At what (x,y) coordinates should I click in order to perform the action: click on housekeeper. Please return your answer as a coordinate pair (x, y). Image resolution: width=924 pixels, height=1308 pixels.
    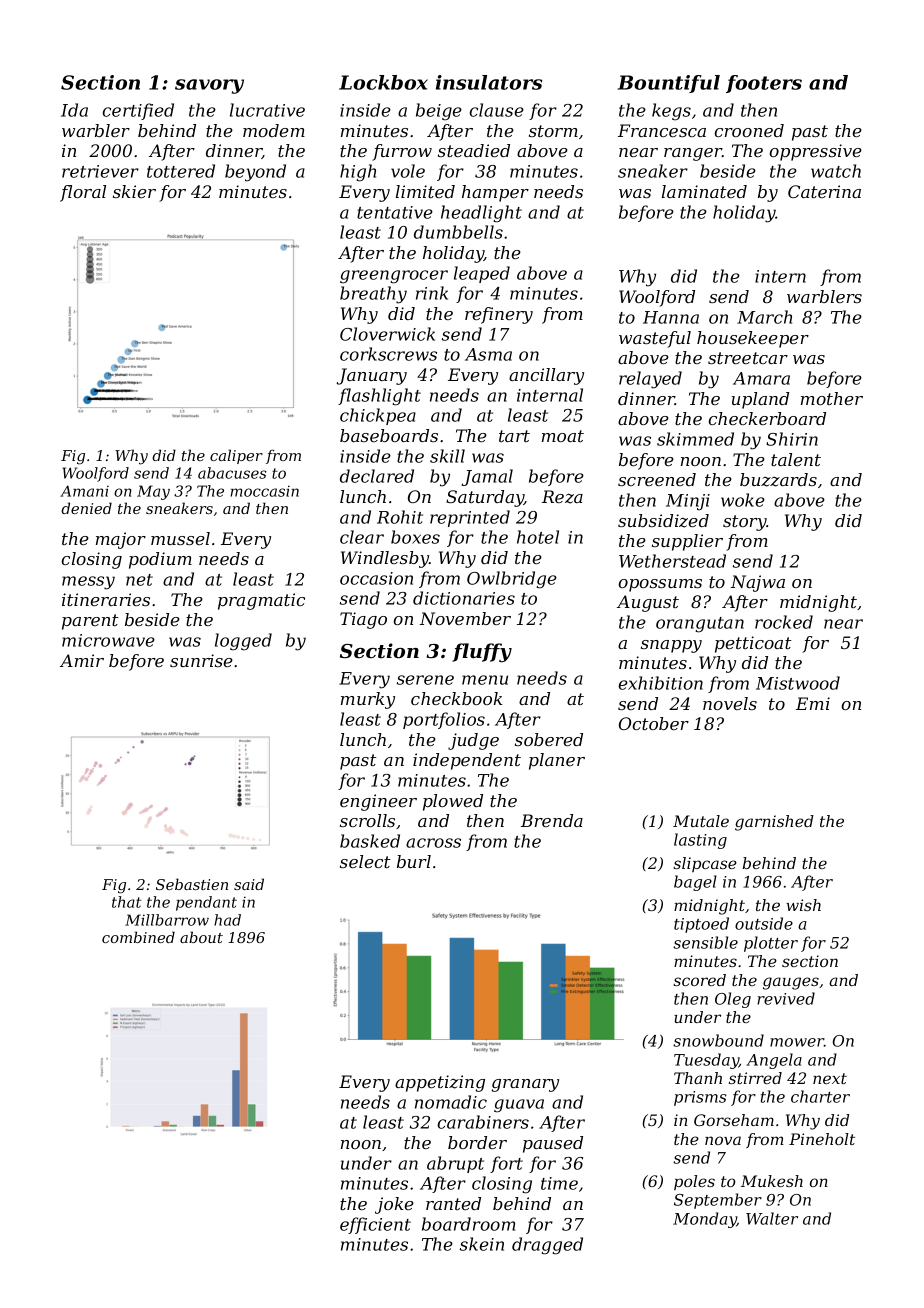
    Looking at the image, I should click on (753, 339).
